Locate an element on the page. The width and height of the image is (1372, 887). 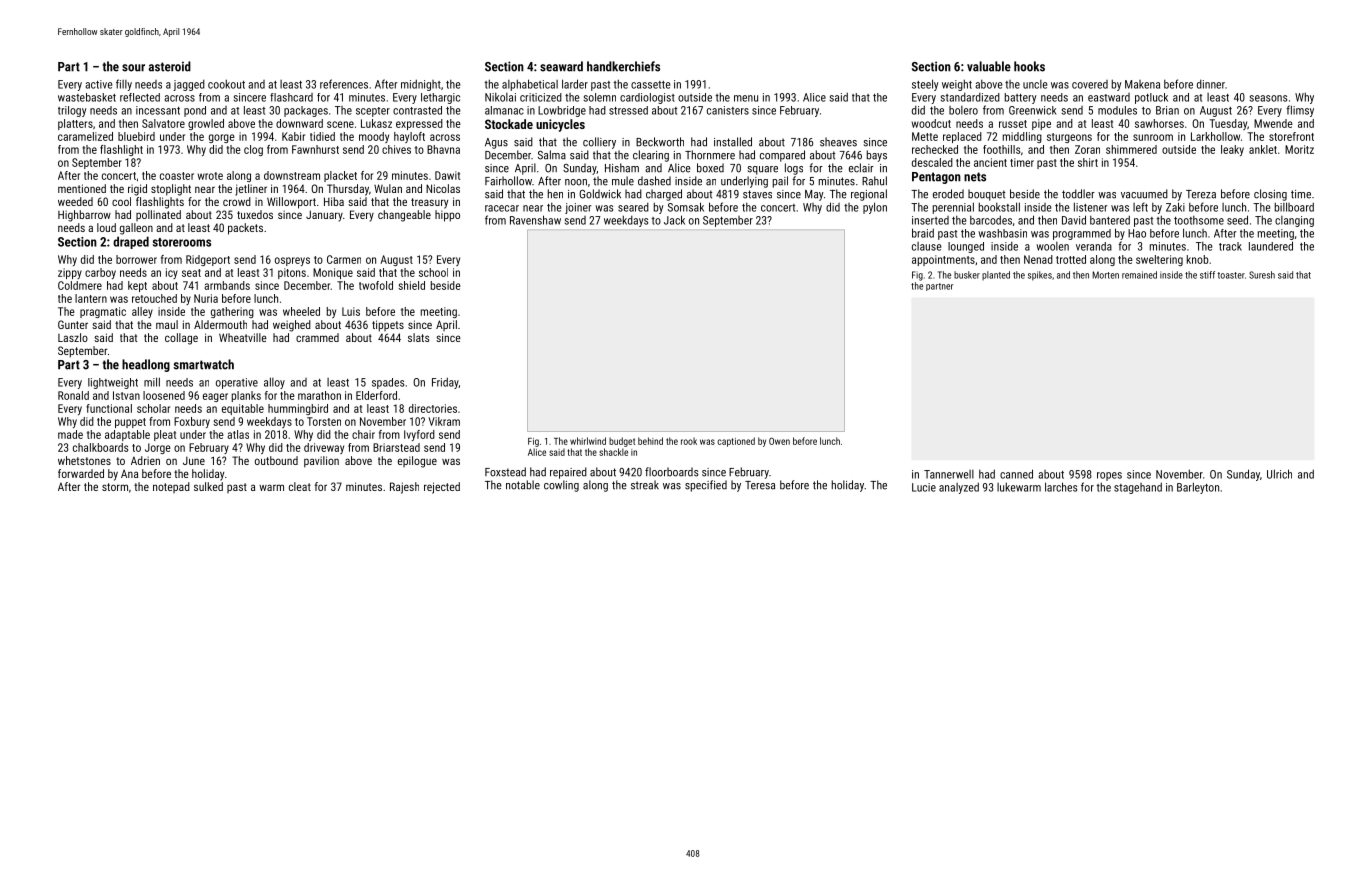
Moritz is located at coordinates (1299, 149).
